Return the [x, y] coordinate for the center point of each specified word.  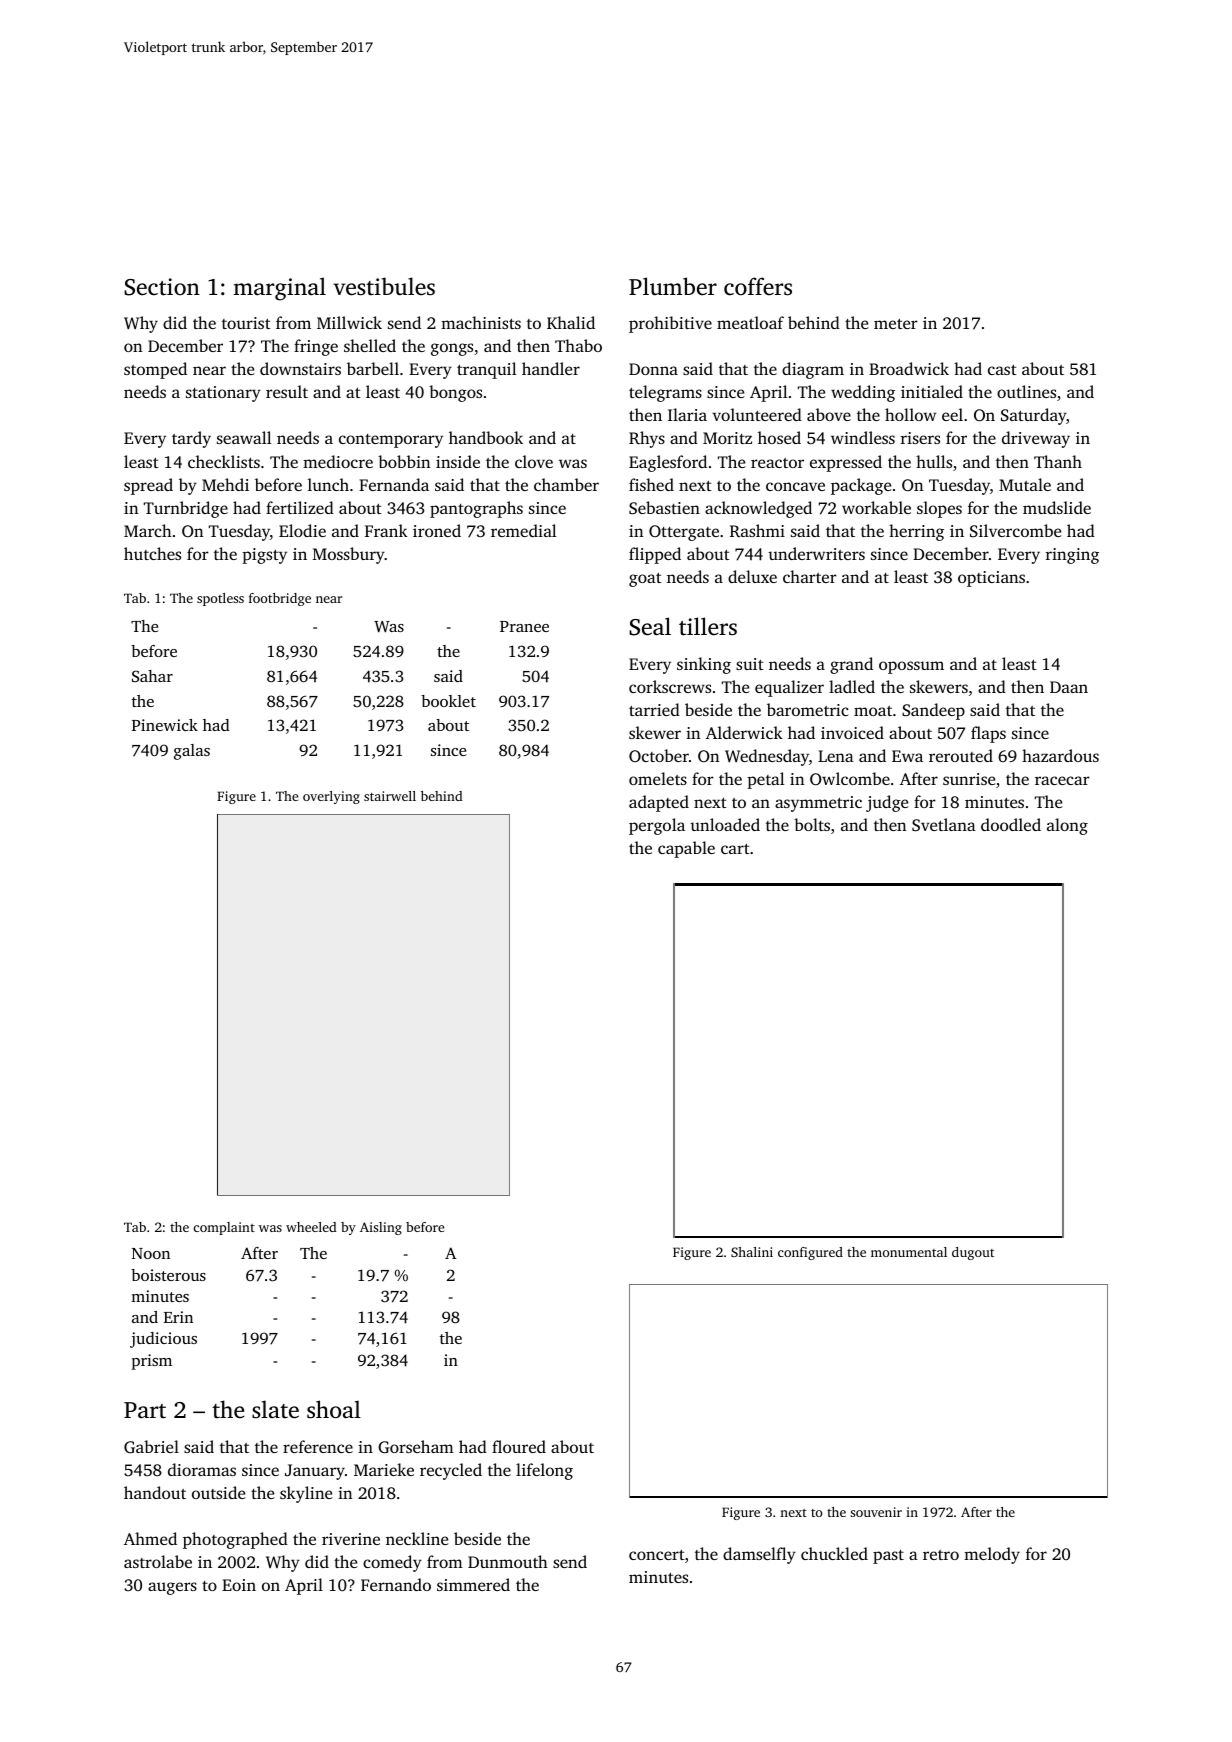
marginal [279, 289]
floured [519, 1446]
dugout [973, 1253]
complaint [224, 1228]
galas [192, 752]
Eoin [239, 1585]
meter [896, 324]
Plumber [673, 286]
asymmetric [818, 804]
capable [686, 849]
